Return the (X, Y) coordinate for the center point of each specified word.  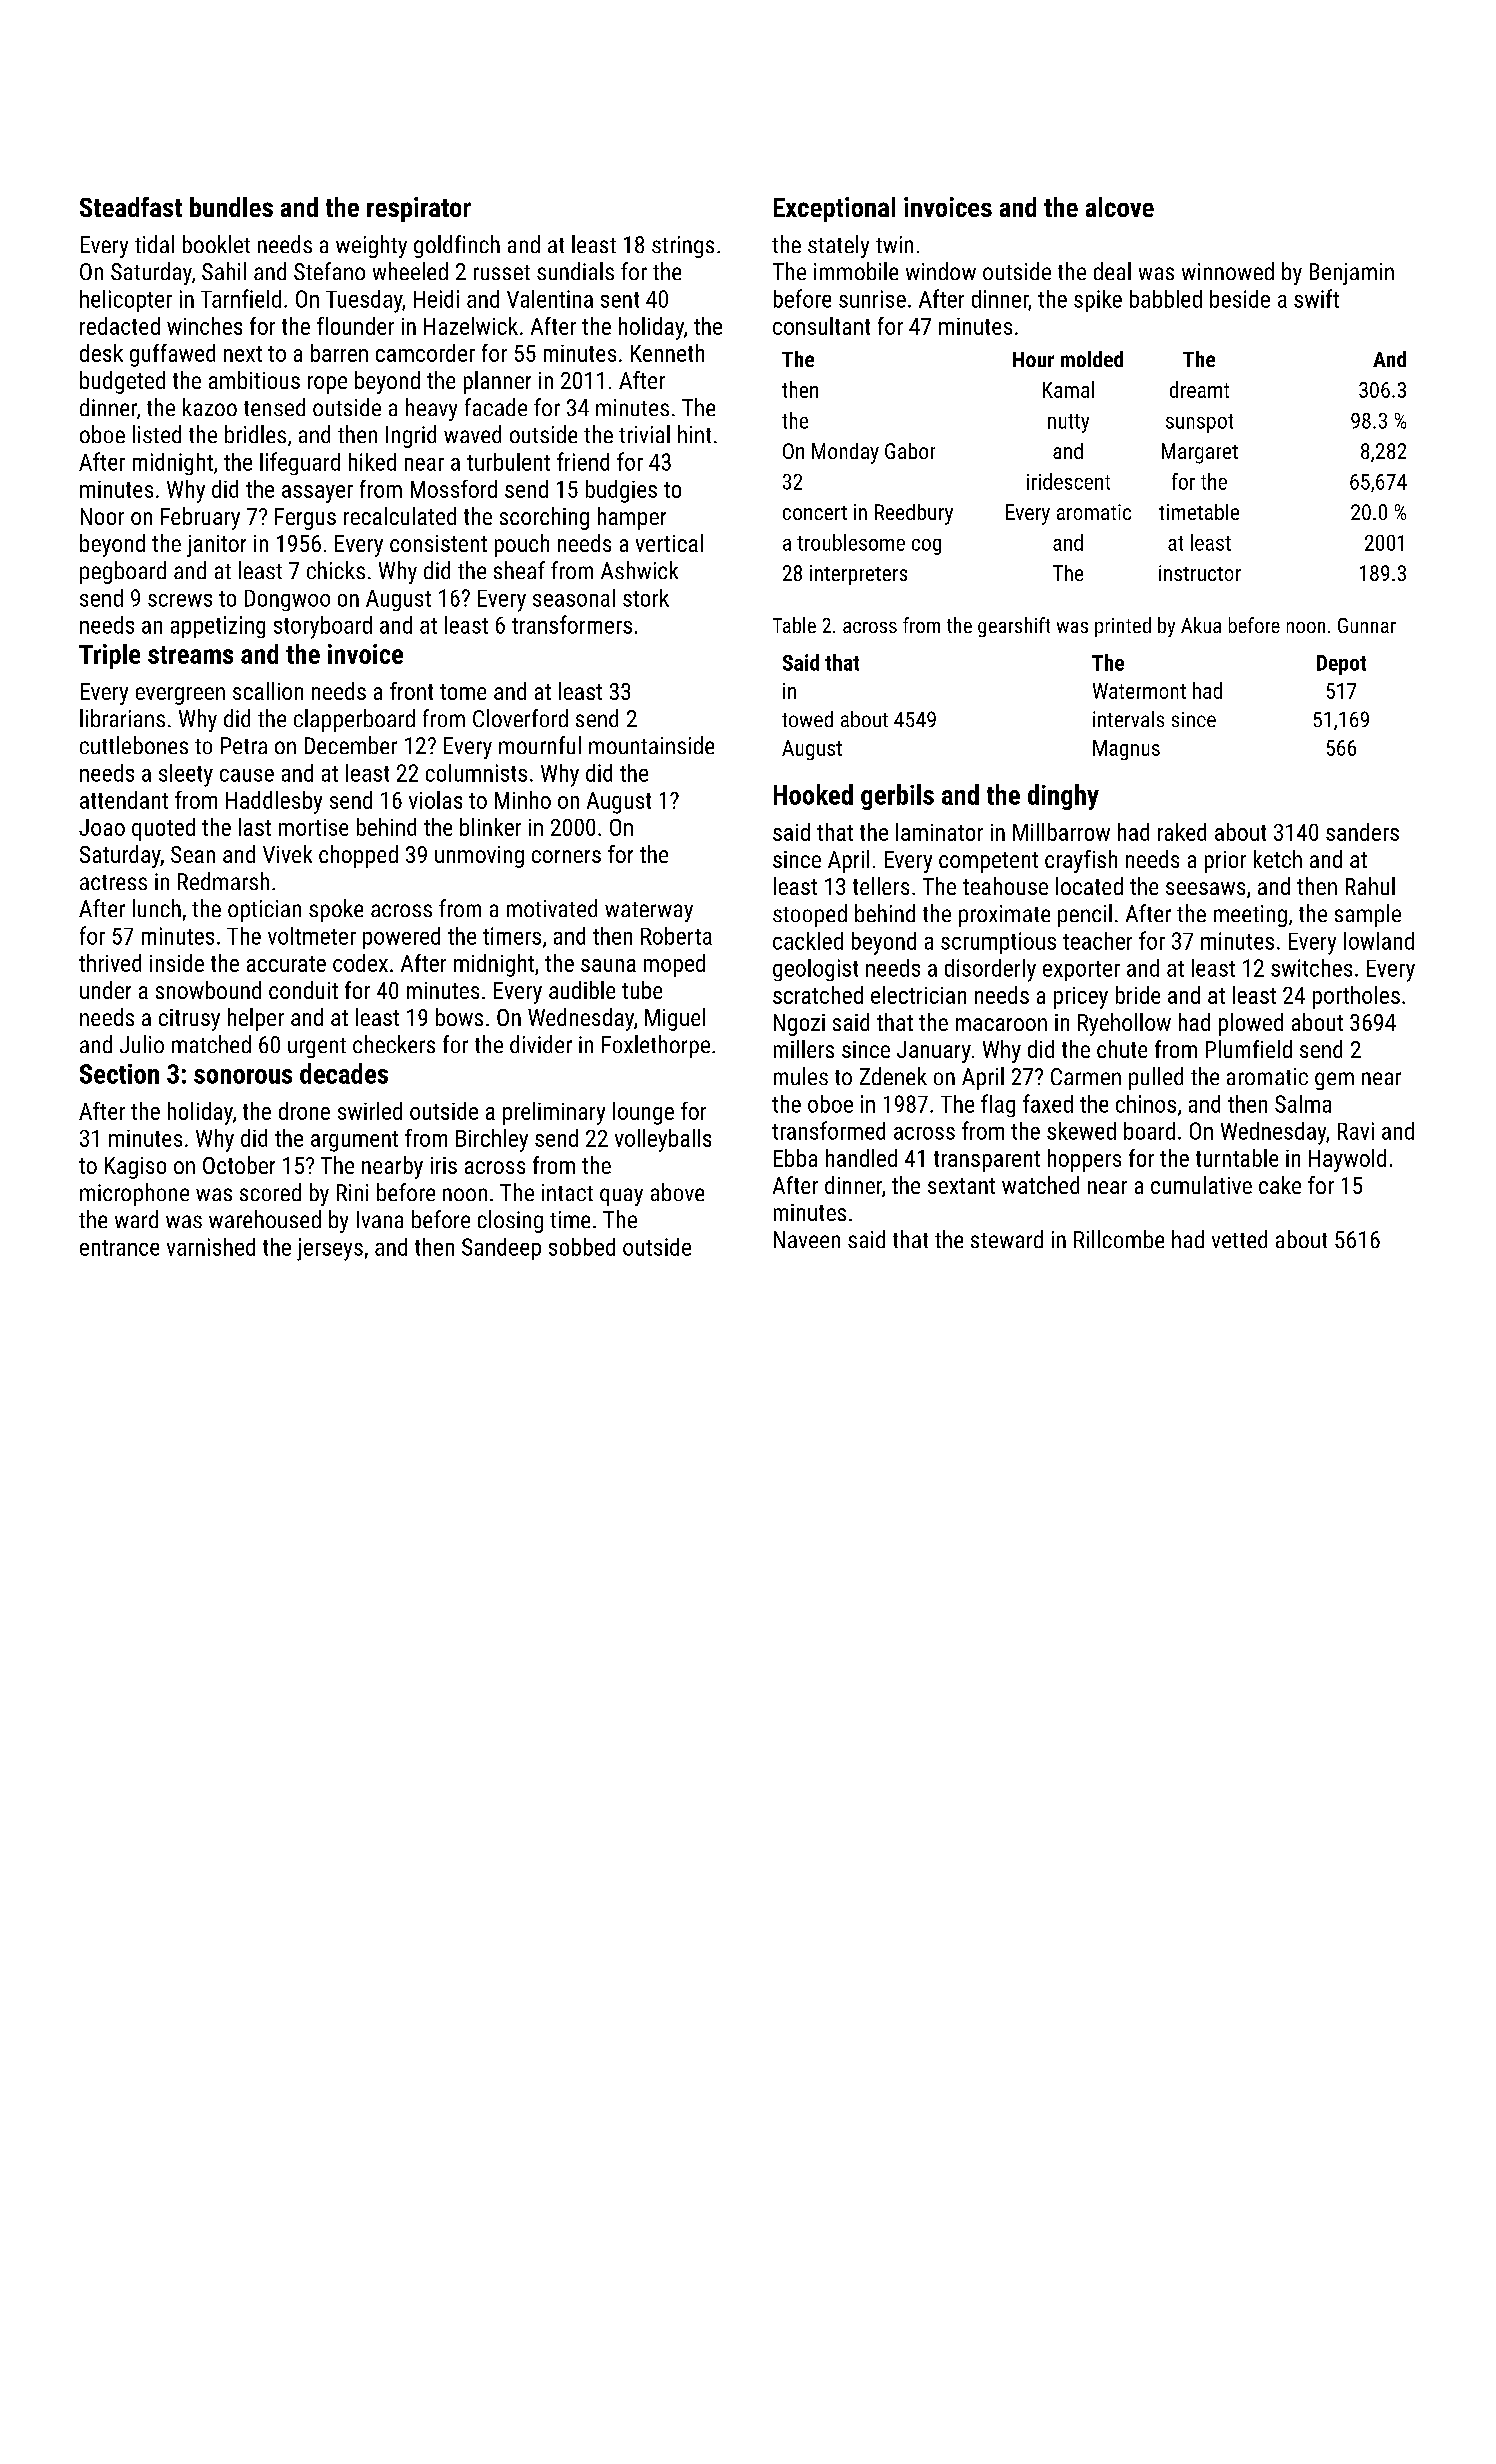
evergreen (180, 696)
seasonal (574, 598)
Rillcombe (1119, 1239)
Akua (1201, 625)
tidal (154, 244)
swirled (370, 1111)
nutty (1068, 423)
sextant (961, 1186)
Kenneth (667, 353)
